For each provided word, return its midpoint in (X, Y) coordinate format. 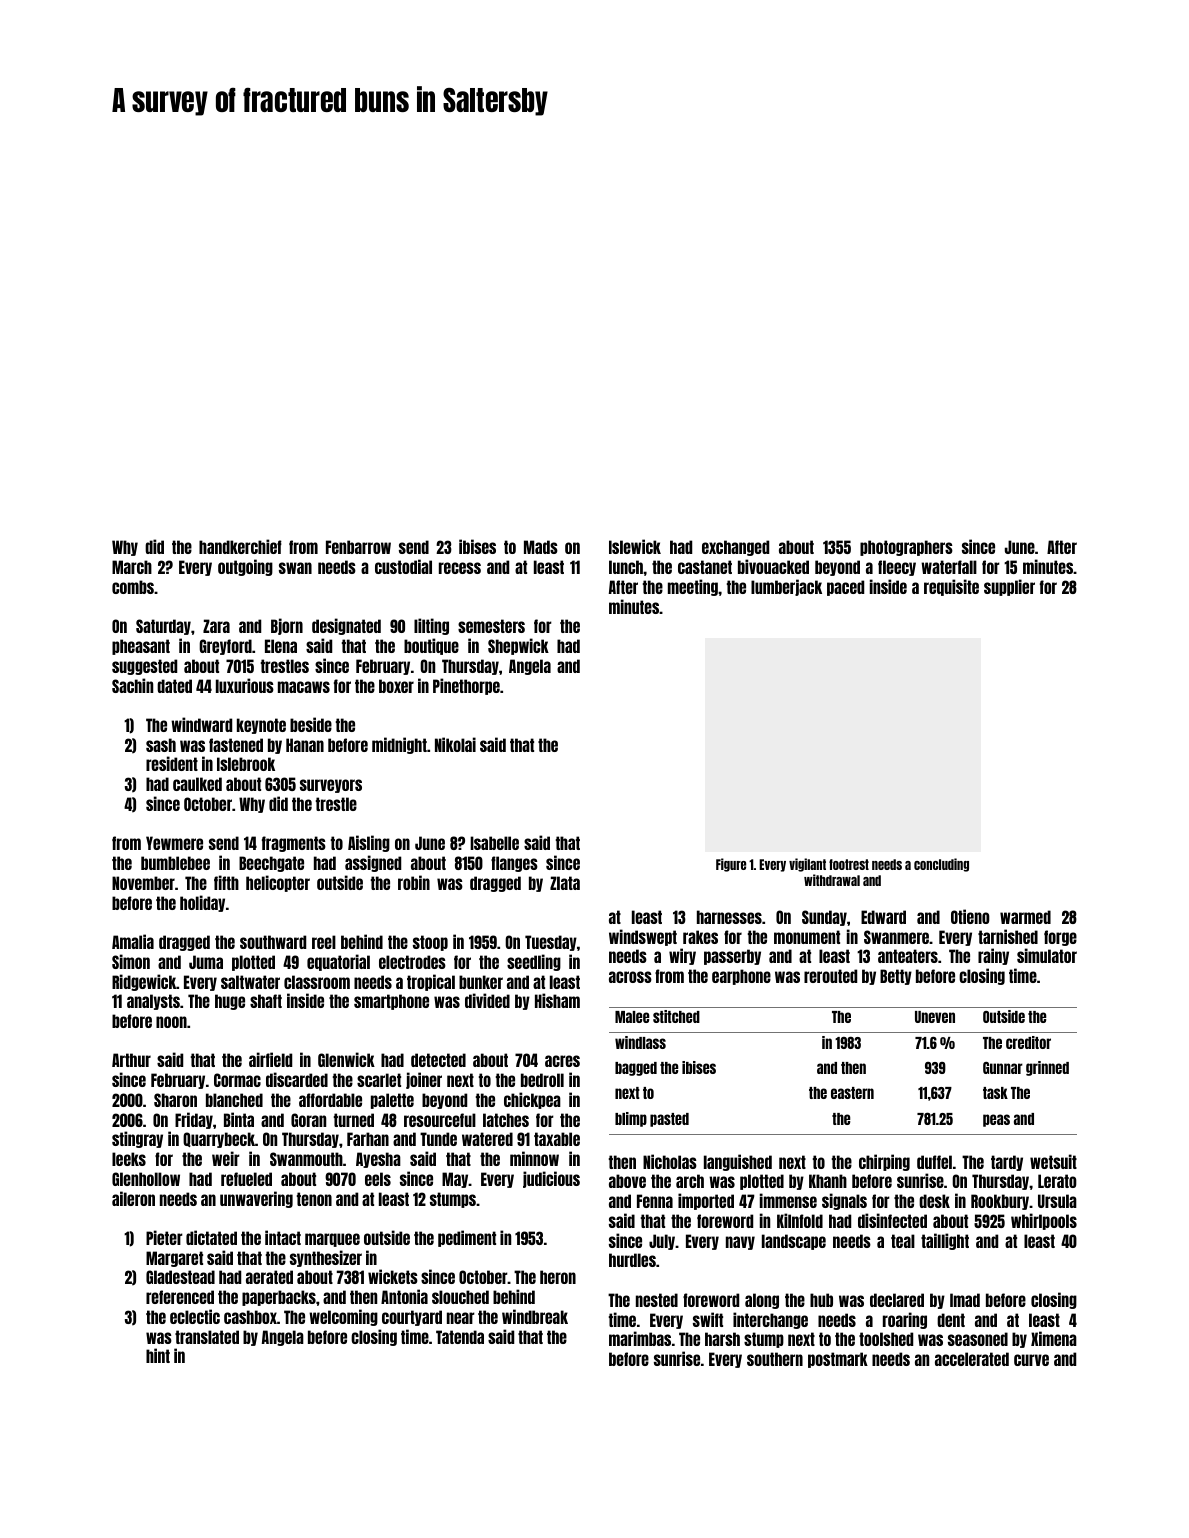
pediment (467, 1238)
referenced (180, 1297)
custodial (403, 566)
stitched (676, 1016)
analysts (153, 1002)
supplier (1009, 587)
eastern (852, 1093)
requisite (951, 587)
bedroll (542, 1080)
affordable (330, 1100)
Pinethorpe (466, 686)
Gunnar (1003, 1068)
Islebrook (246, 764)
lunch (626, 567)
